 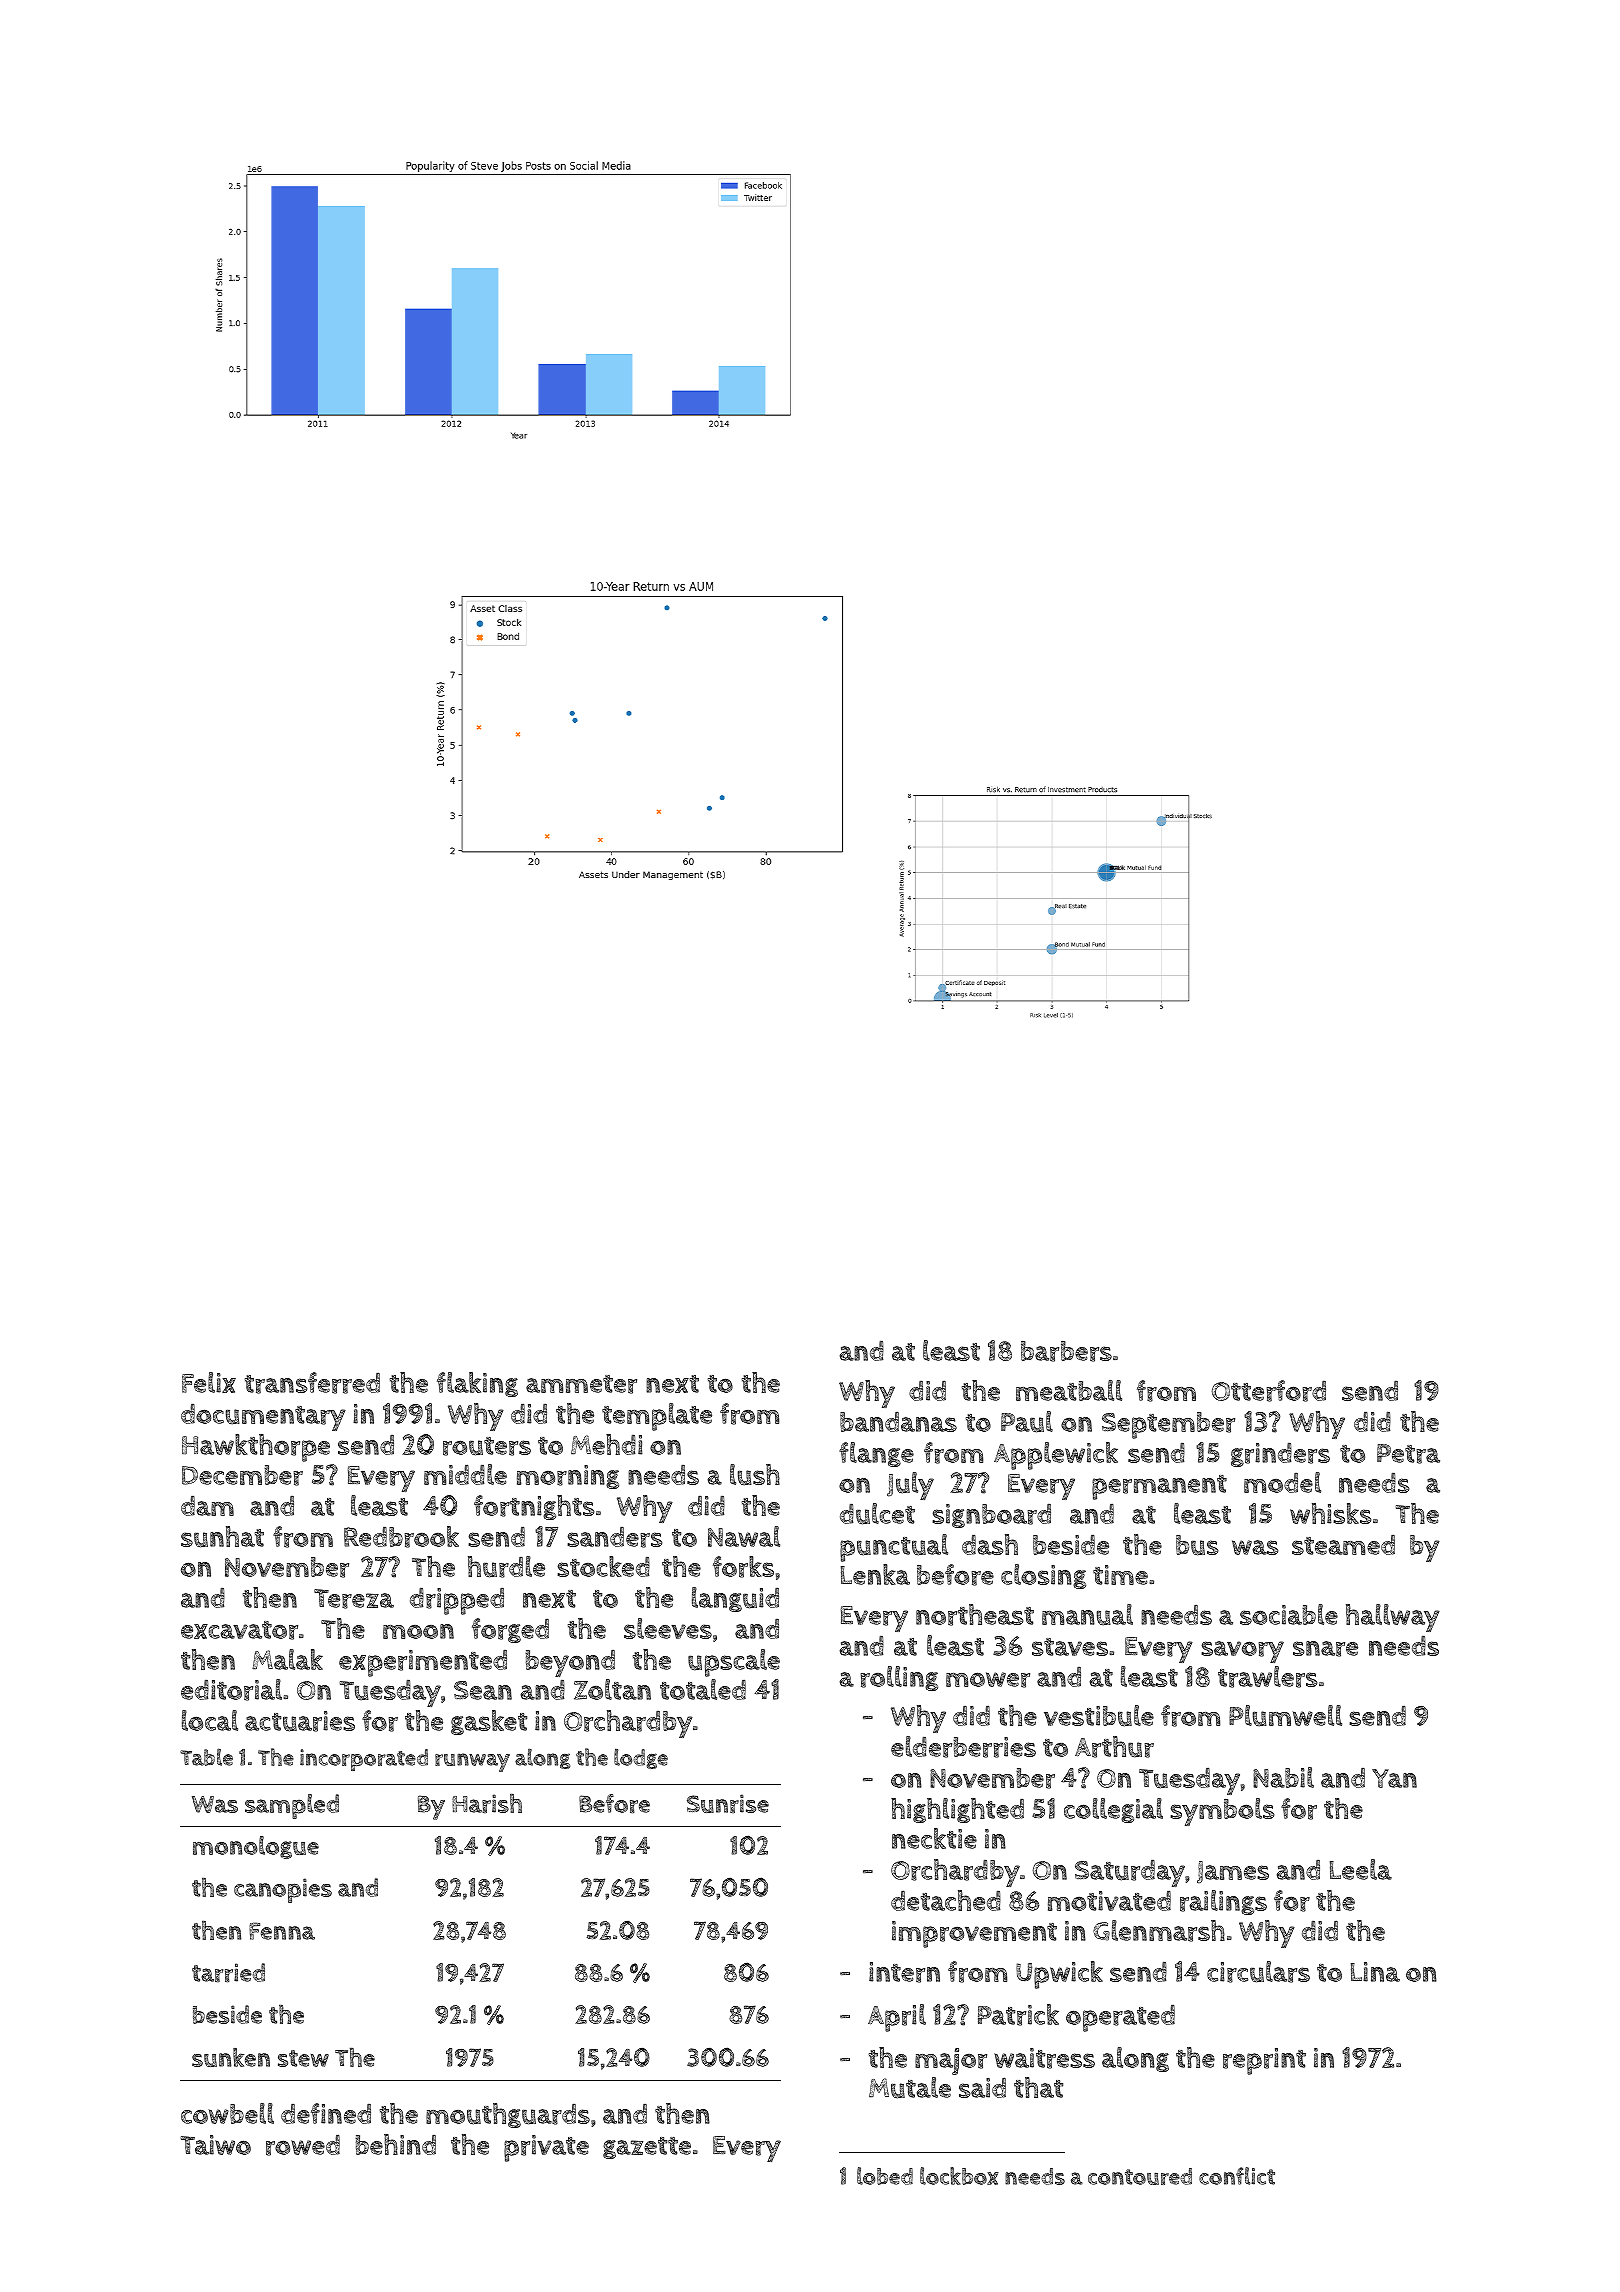 I want to click on Redbrook, so click(x=401, y=1537).
